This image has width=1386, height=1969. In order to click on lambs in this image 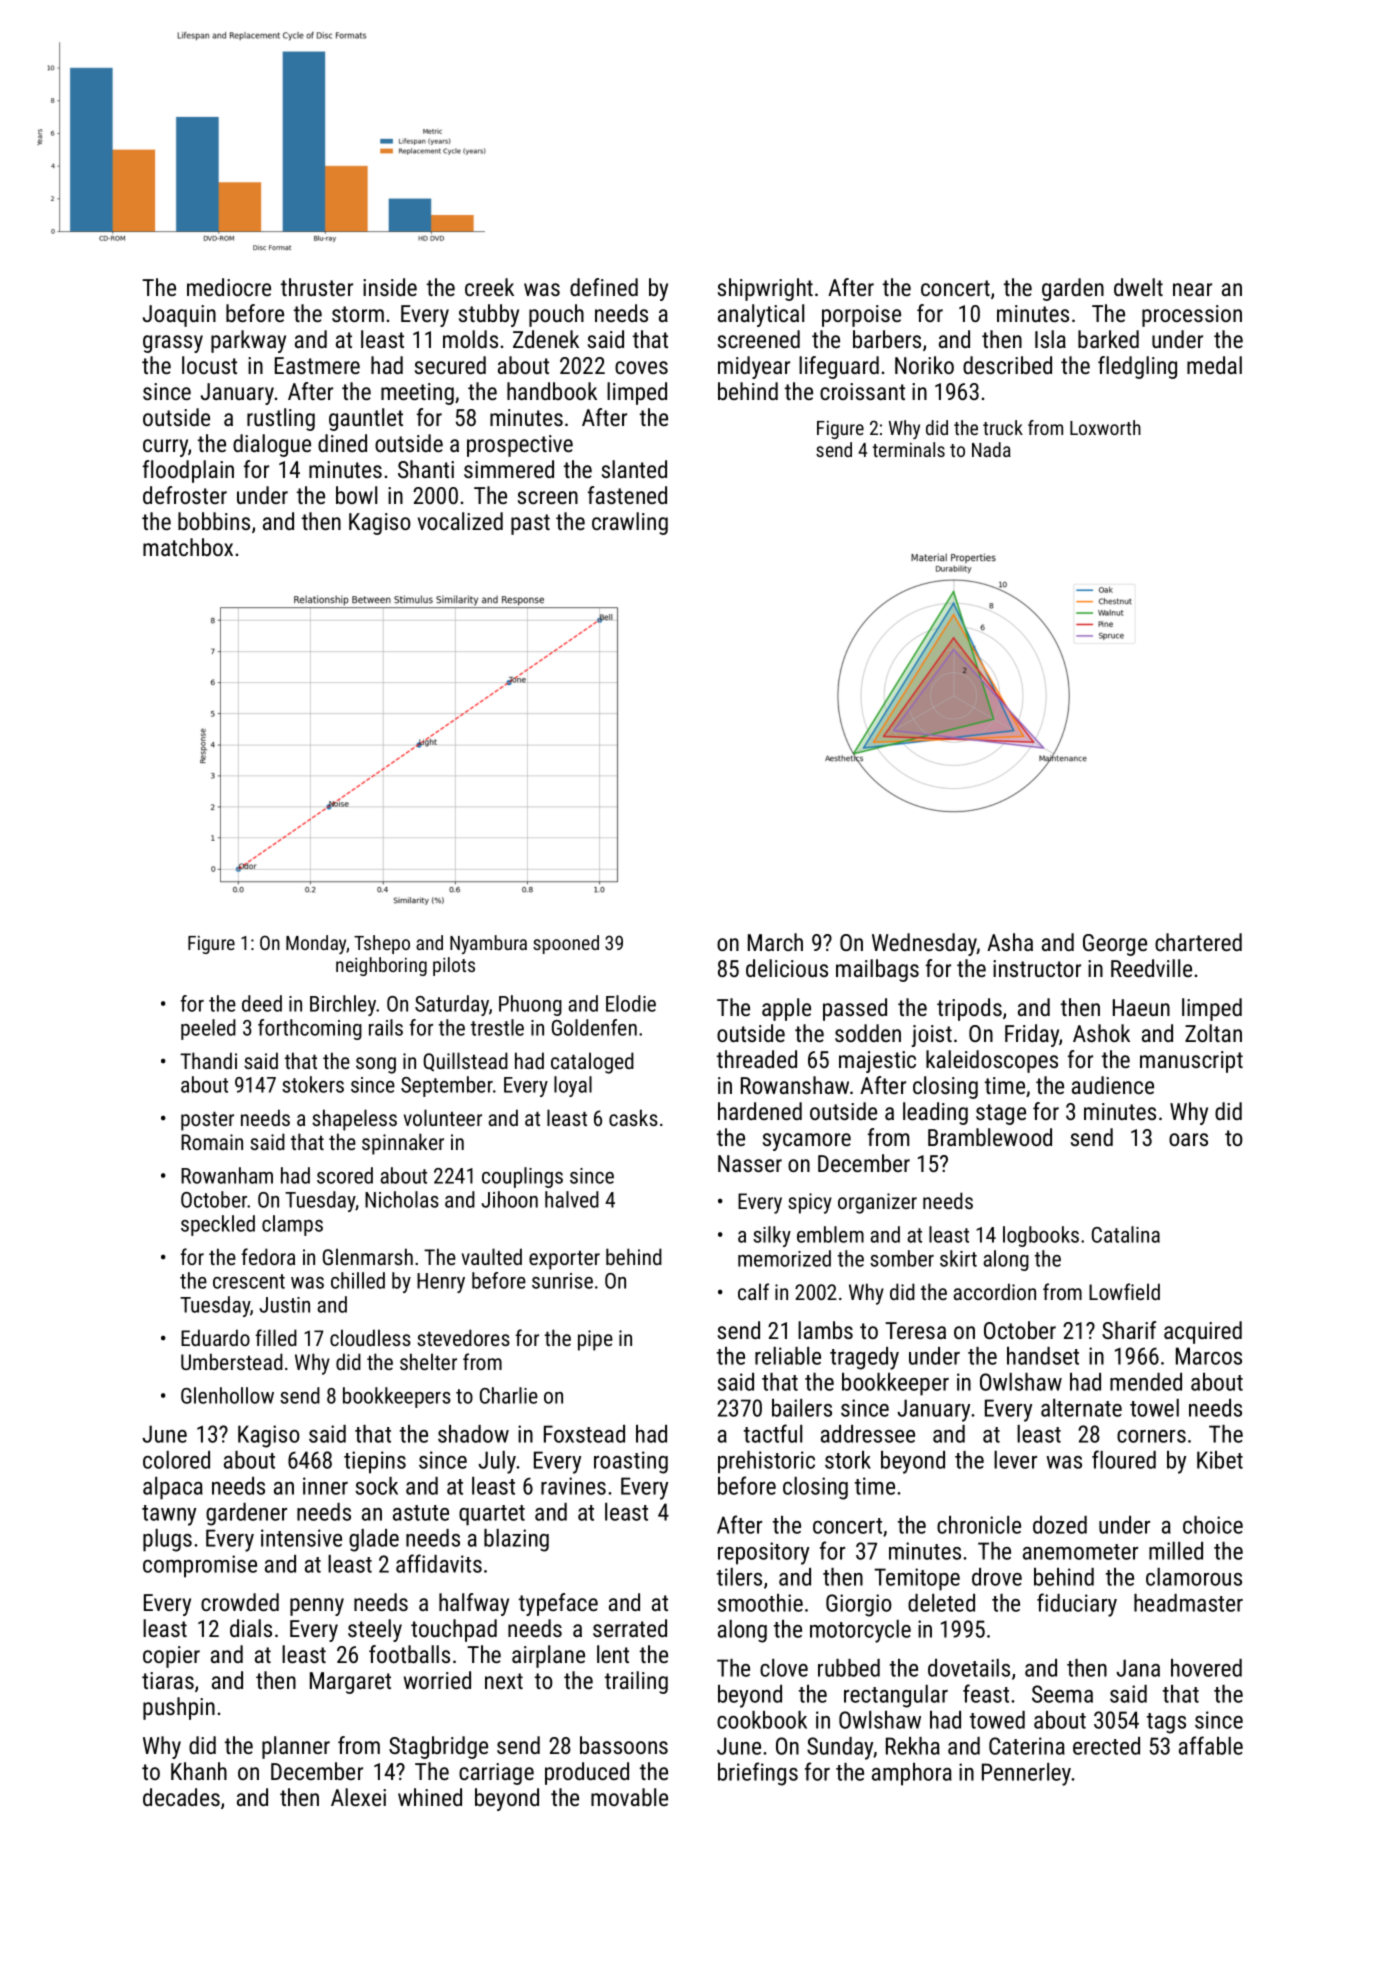, I will do `click(825, 1330)`.
